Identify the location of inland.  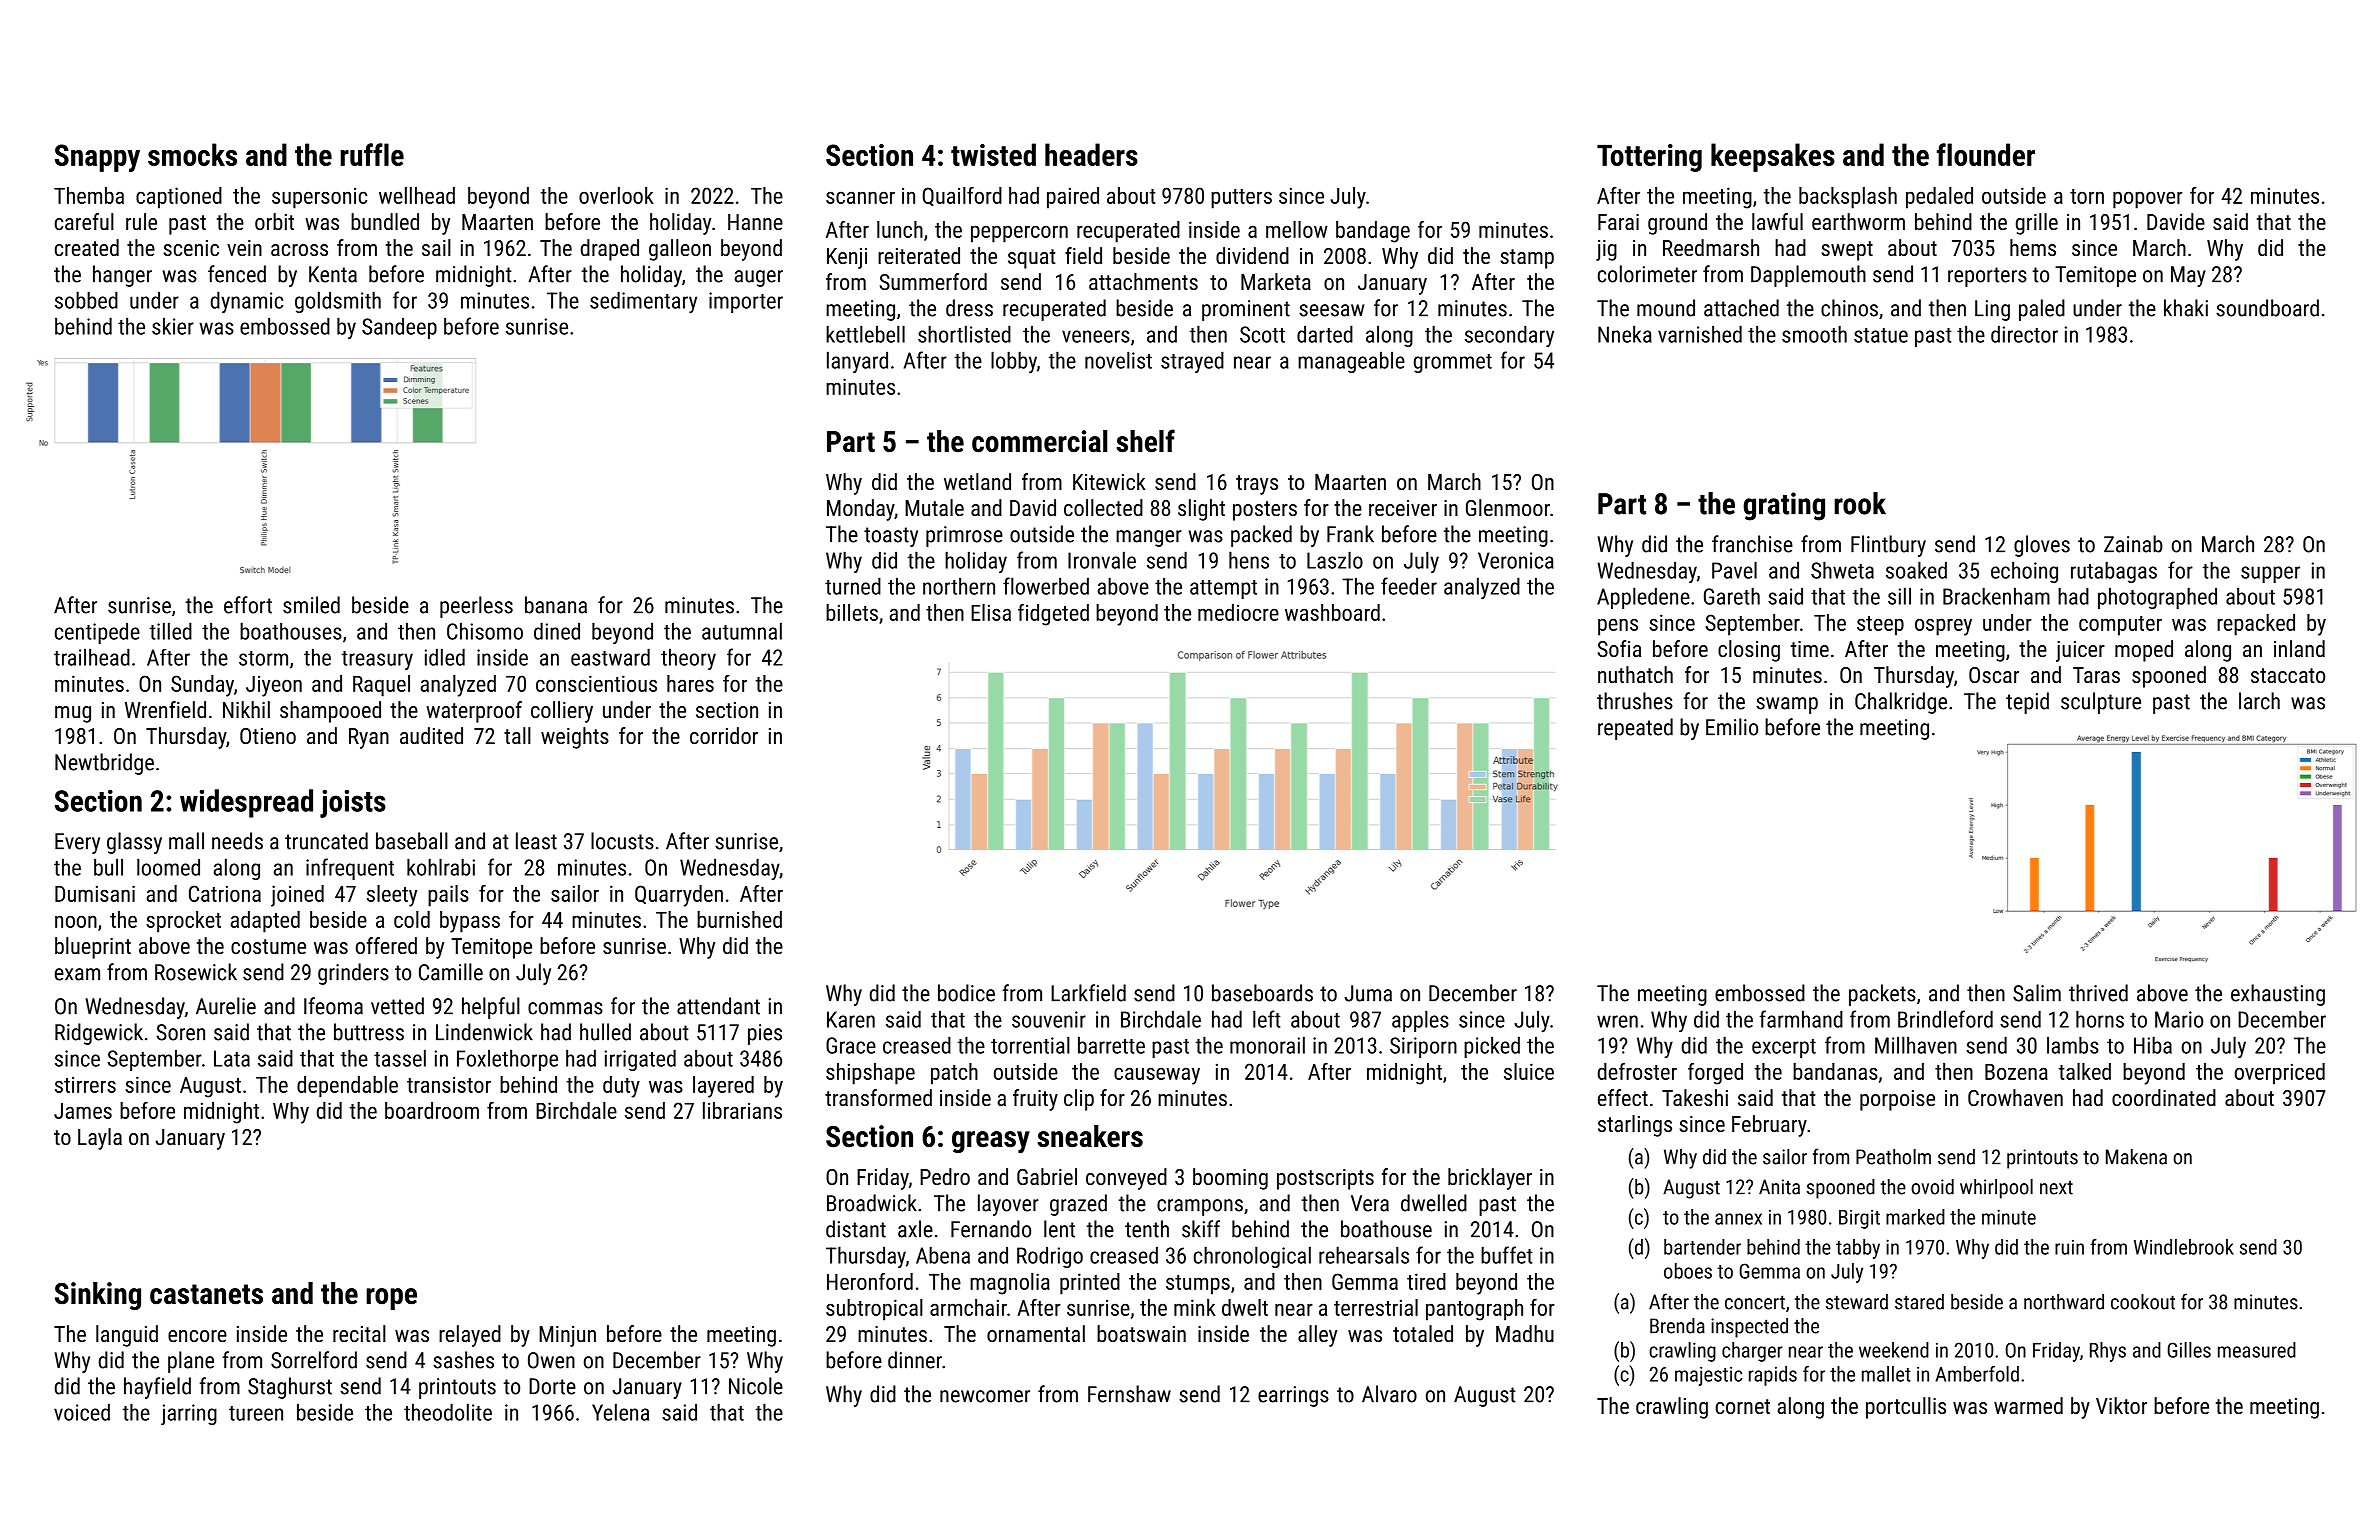
(2299, 648).
